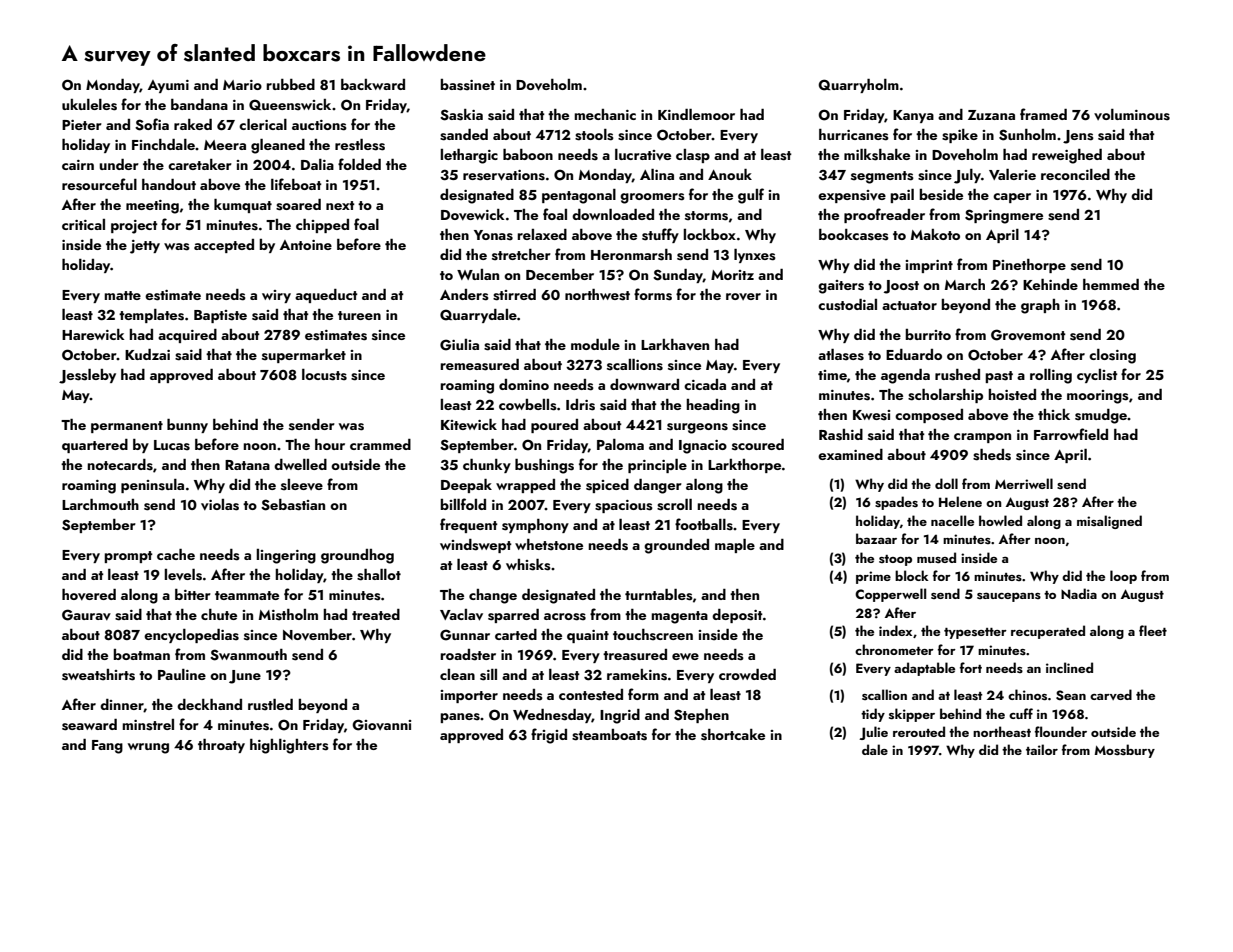 The height and width of the screenshot is (952, 1233). What do you see at coordinates (1125, 751) in the screenshot?
I see `Mossbury` at bounding box center [1125, 751].
